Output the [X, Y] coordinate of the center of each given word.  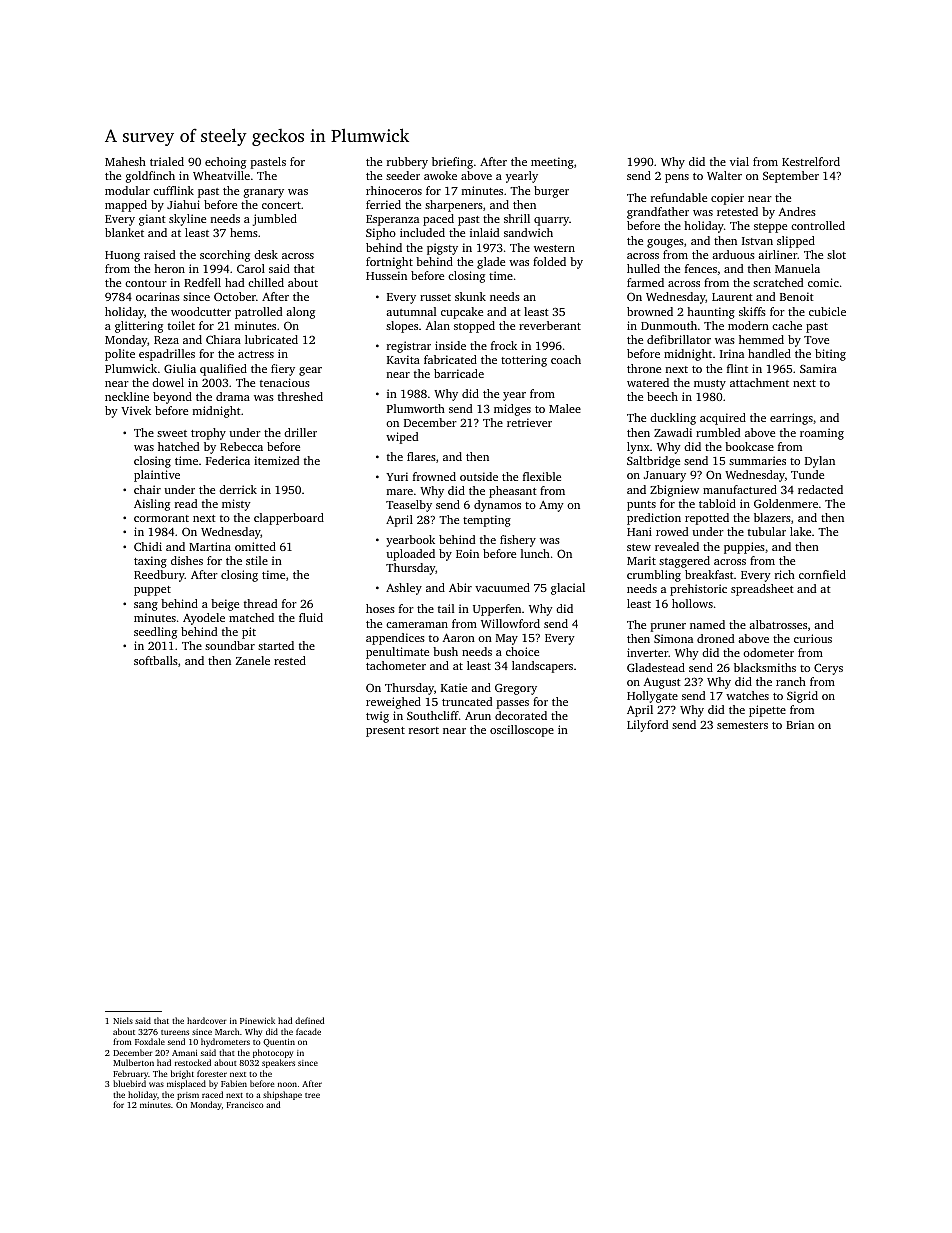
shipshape [282, 1095]
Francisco [245, 1105]
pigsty [442, 249]
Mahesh [125, 161]
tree [312, 1095]
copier [727, 199]
